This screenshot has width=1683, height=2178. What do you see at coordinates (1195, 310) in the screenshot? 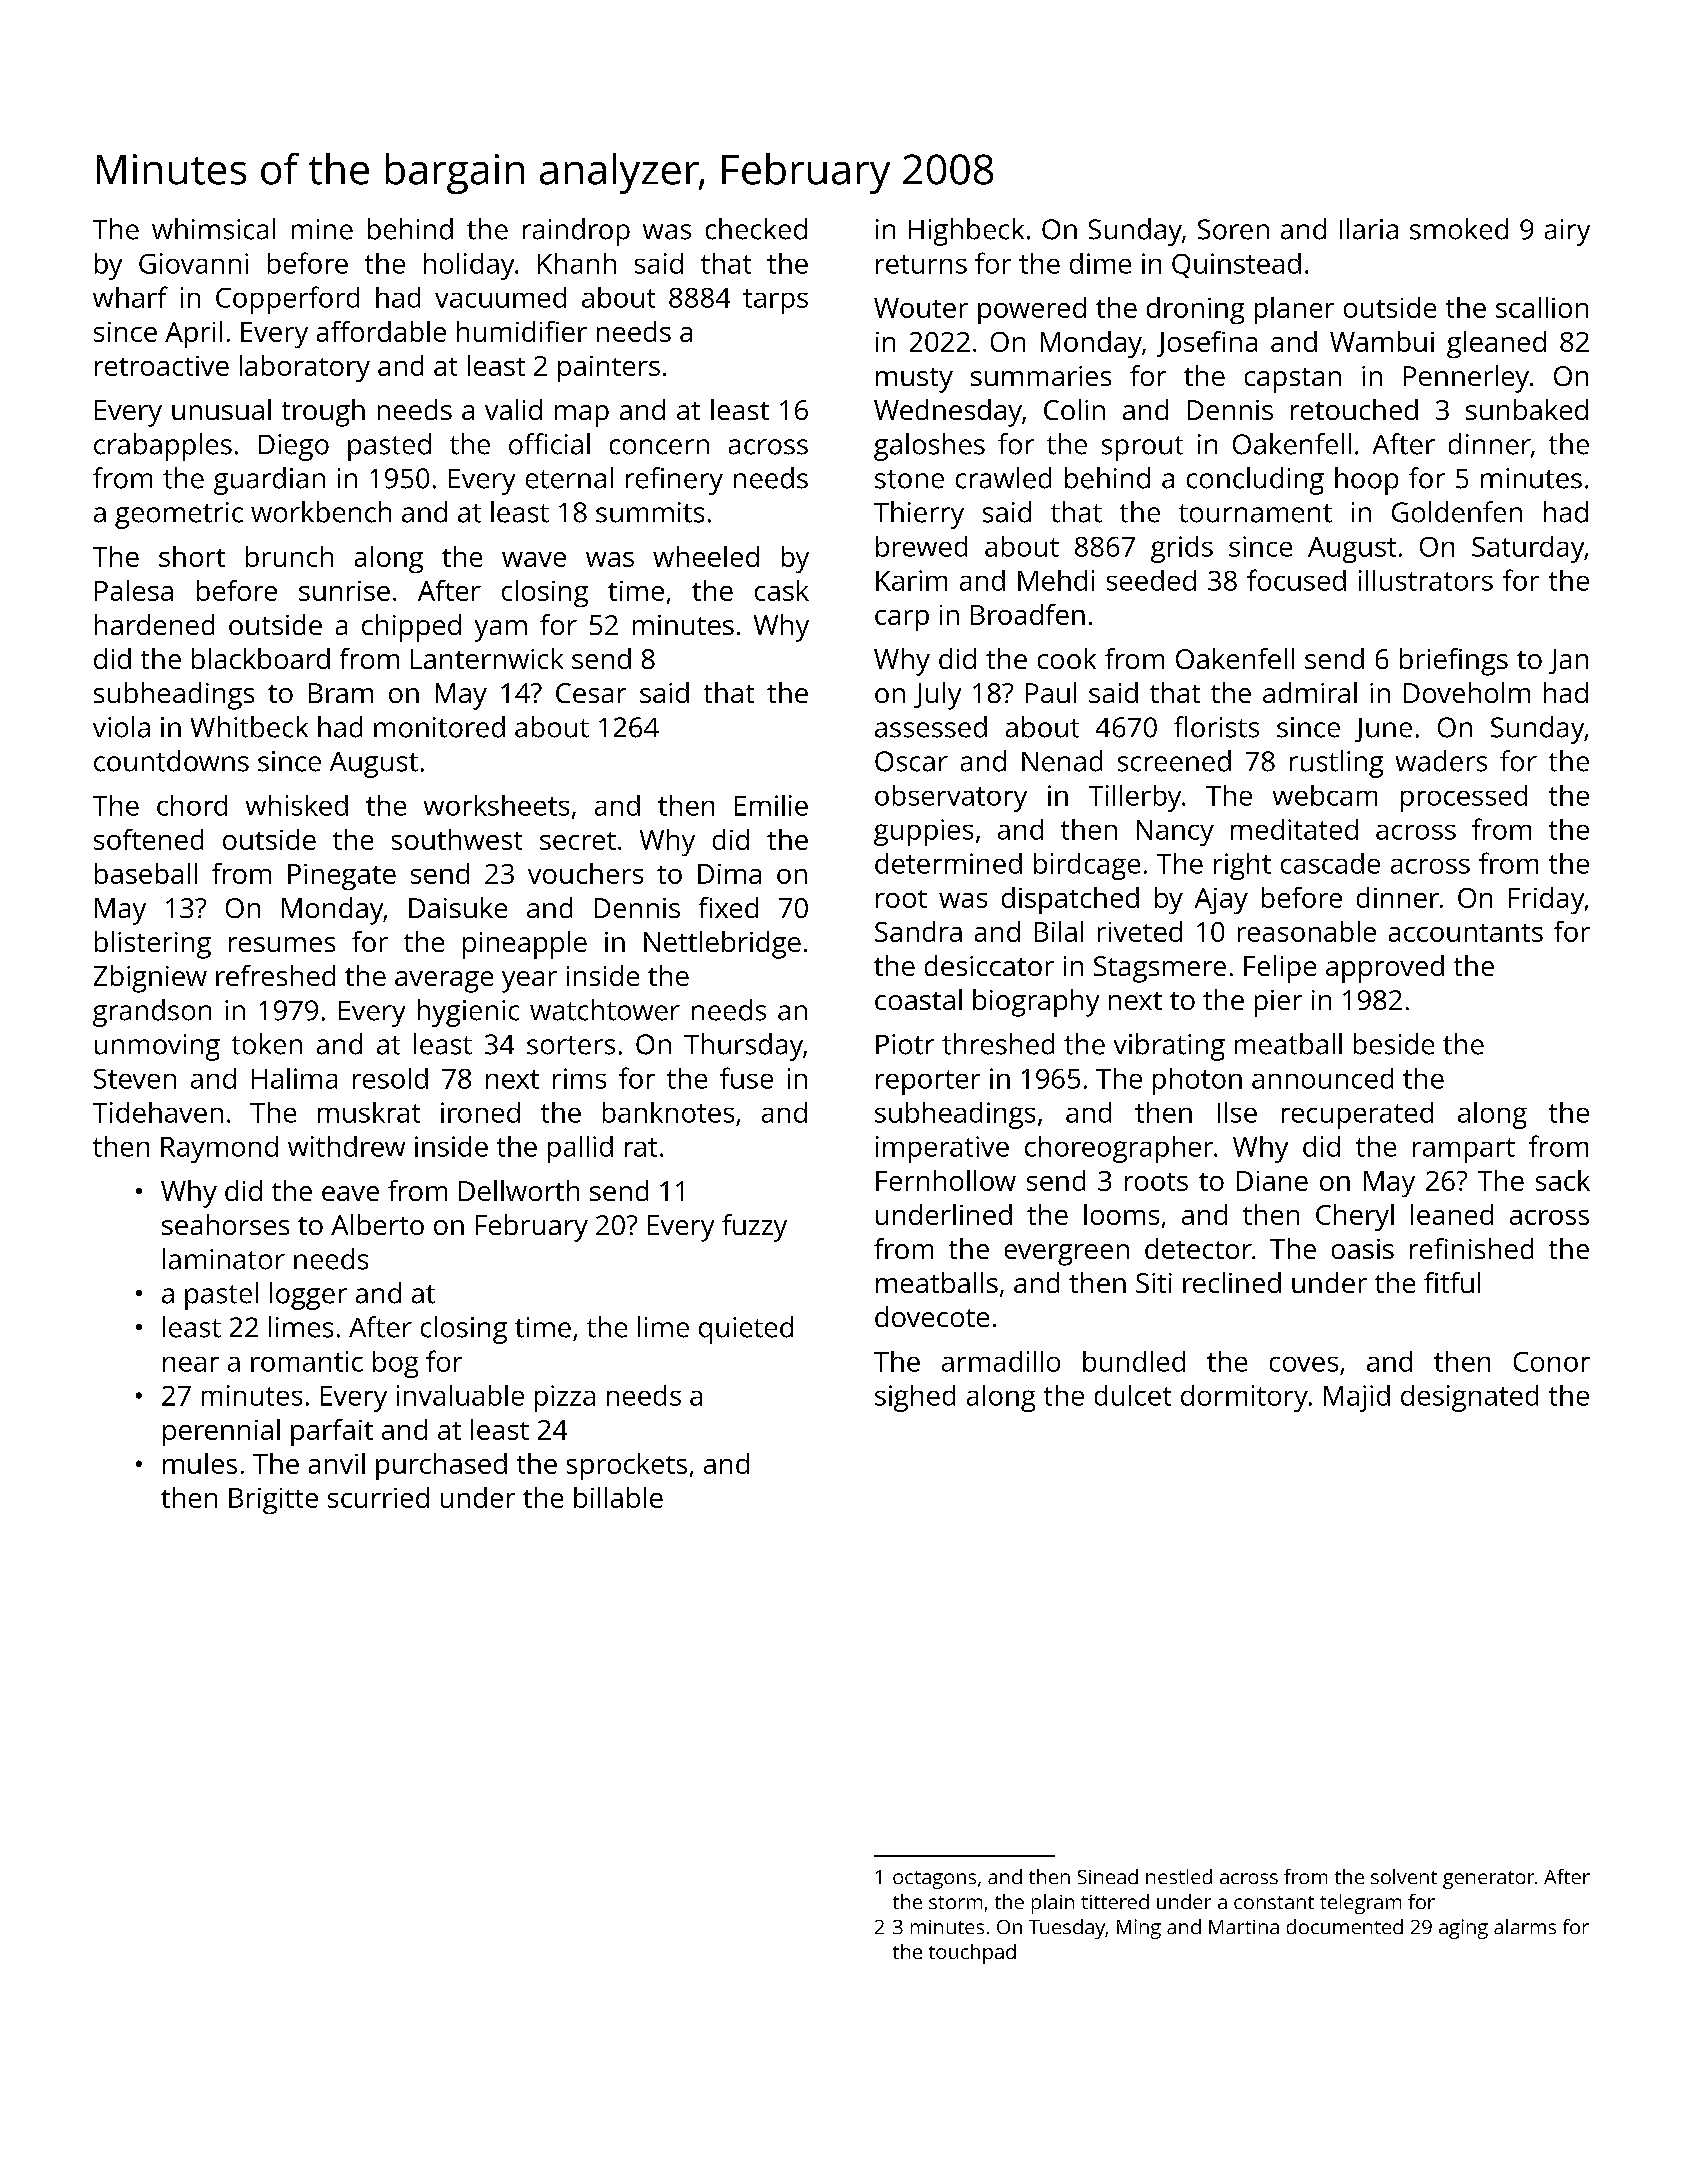
I see `droning` at bounding box center [1195, 310].
